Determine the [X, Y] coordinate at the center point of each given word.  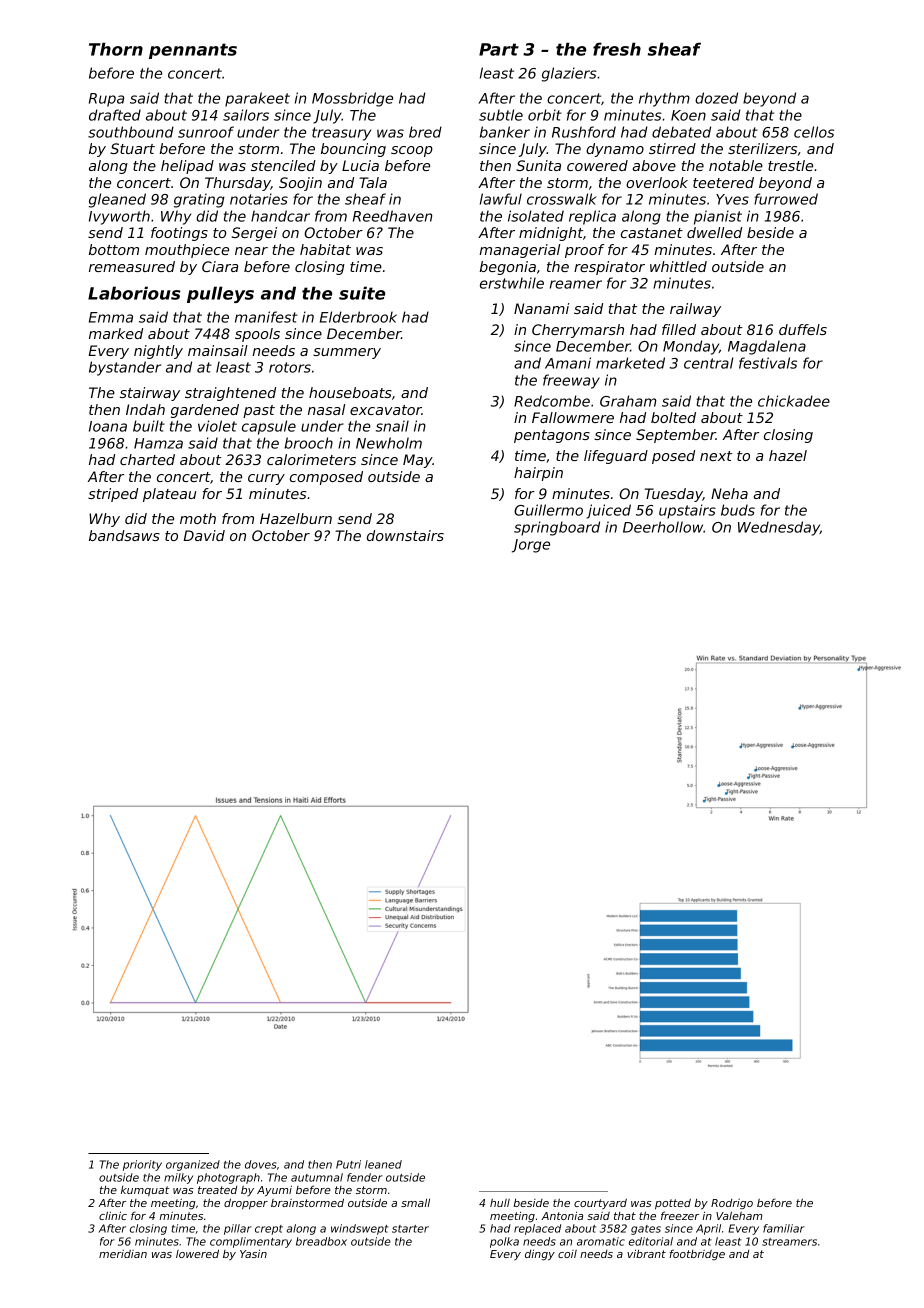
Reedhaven [392, 216]
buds [738, 510]
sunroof [206, 132]
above [654, 165]
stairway [150, 394]
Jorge [531, 546]
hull [500, 1203]
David [204, 535]
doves [261, 1164]
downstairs [405, 535]
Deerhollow [663, 527]
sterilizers [762, 148]
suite [362, 293]
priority [142, 1165]
